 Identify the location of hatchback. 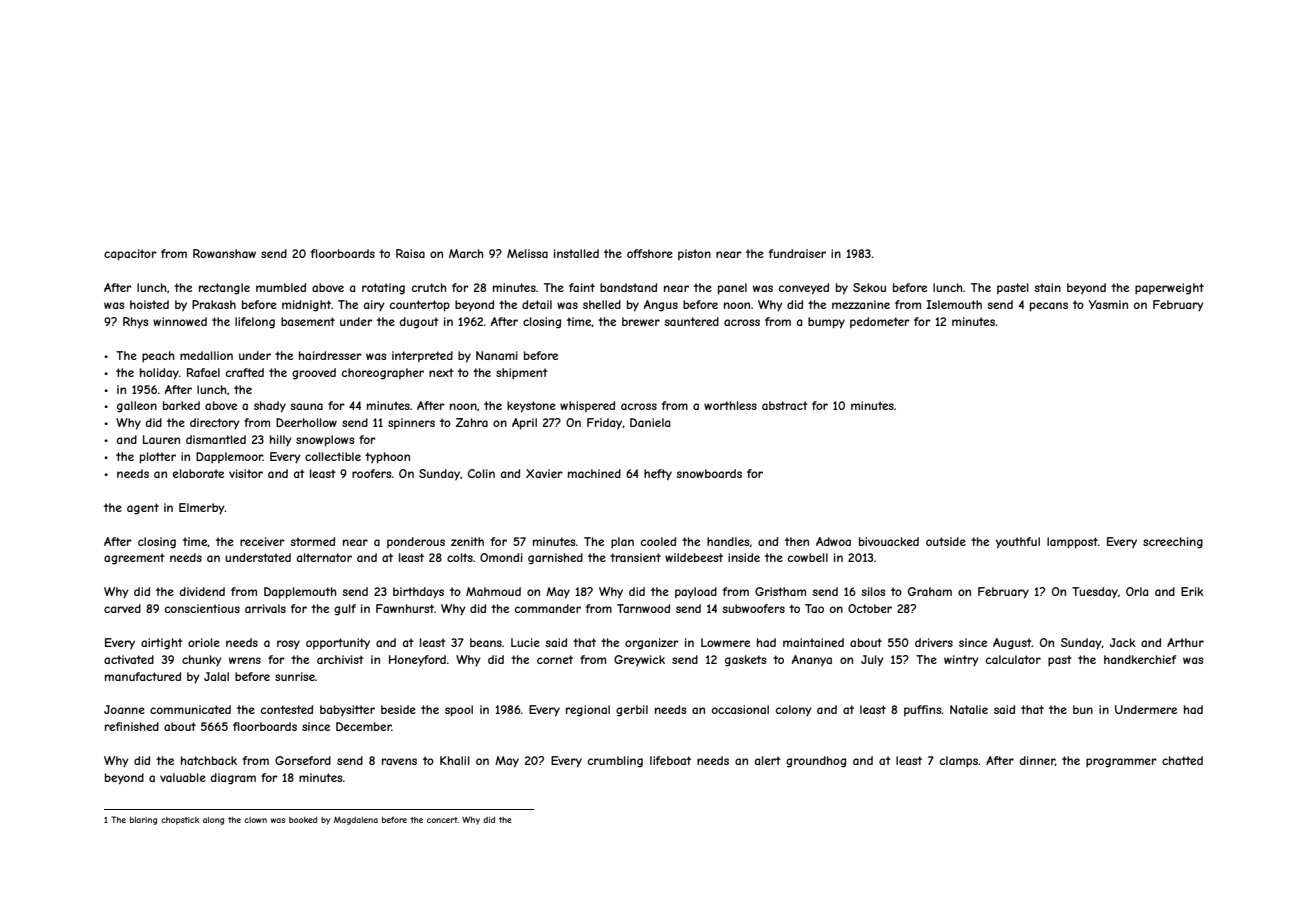
(209, 760).
